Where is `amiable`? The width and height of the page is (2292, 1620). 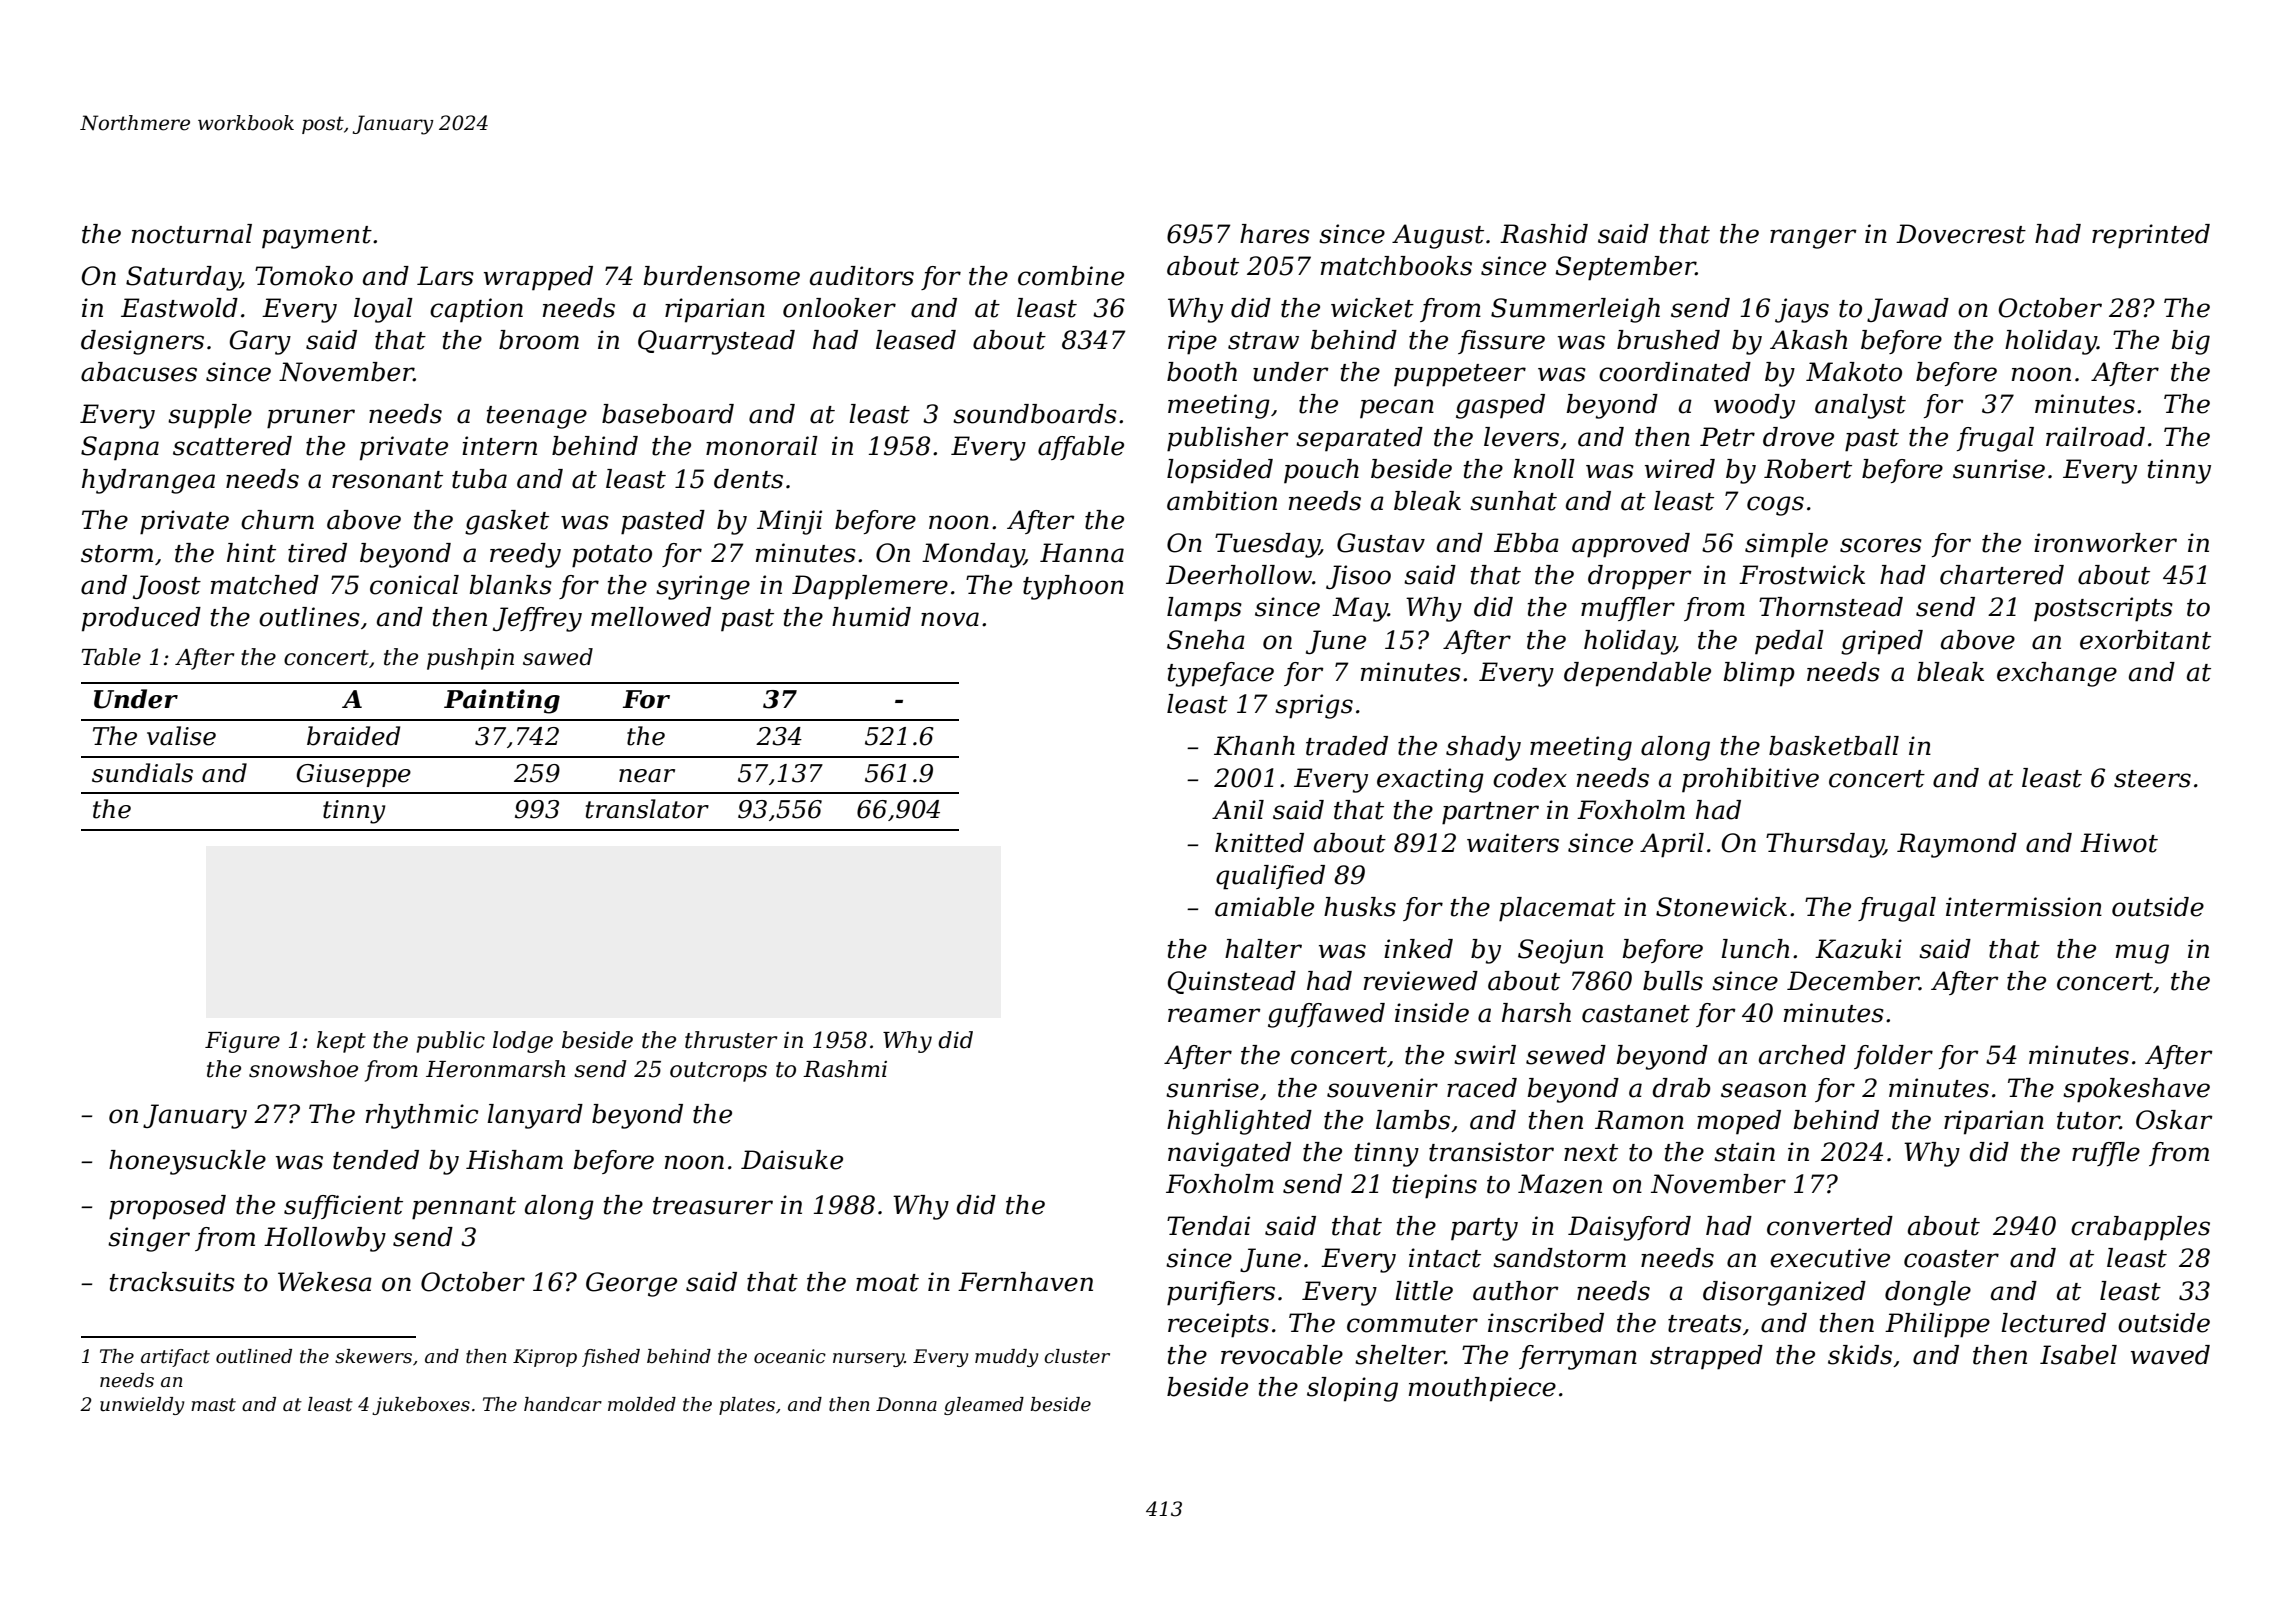 amiable is located at coordinates (1264, 907).
